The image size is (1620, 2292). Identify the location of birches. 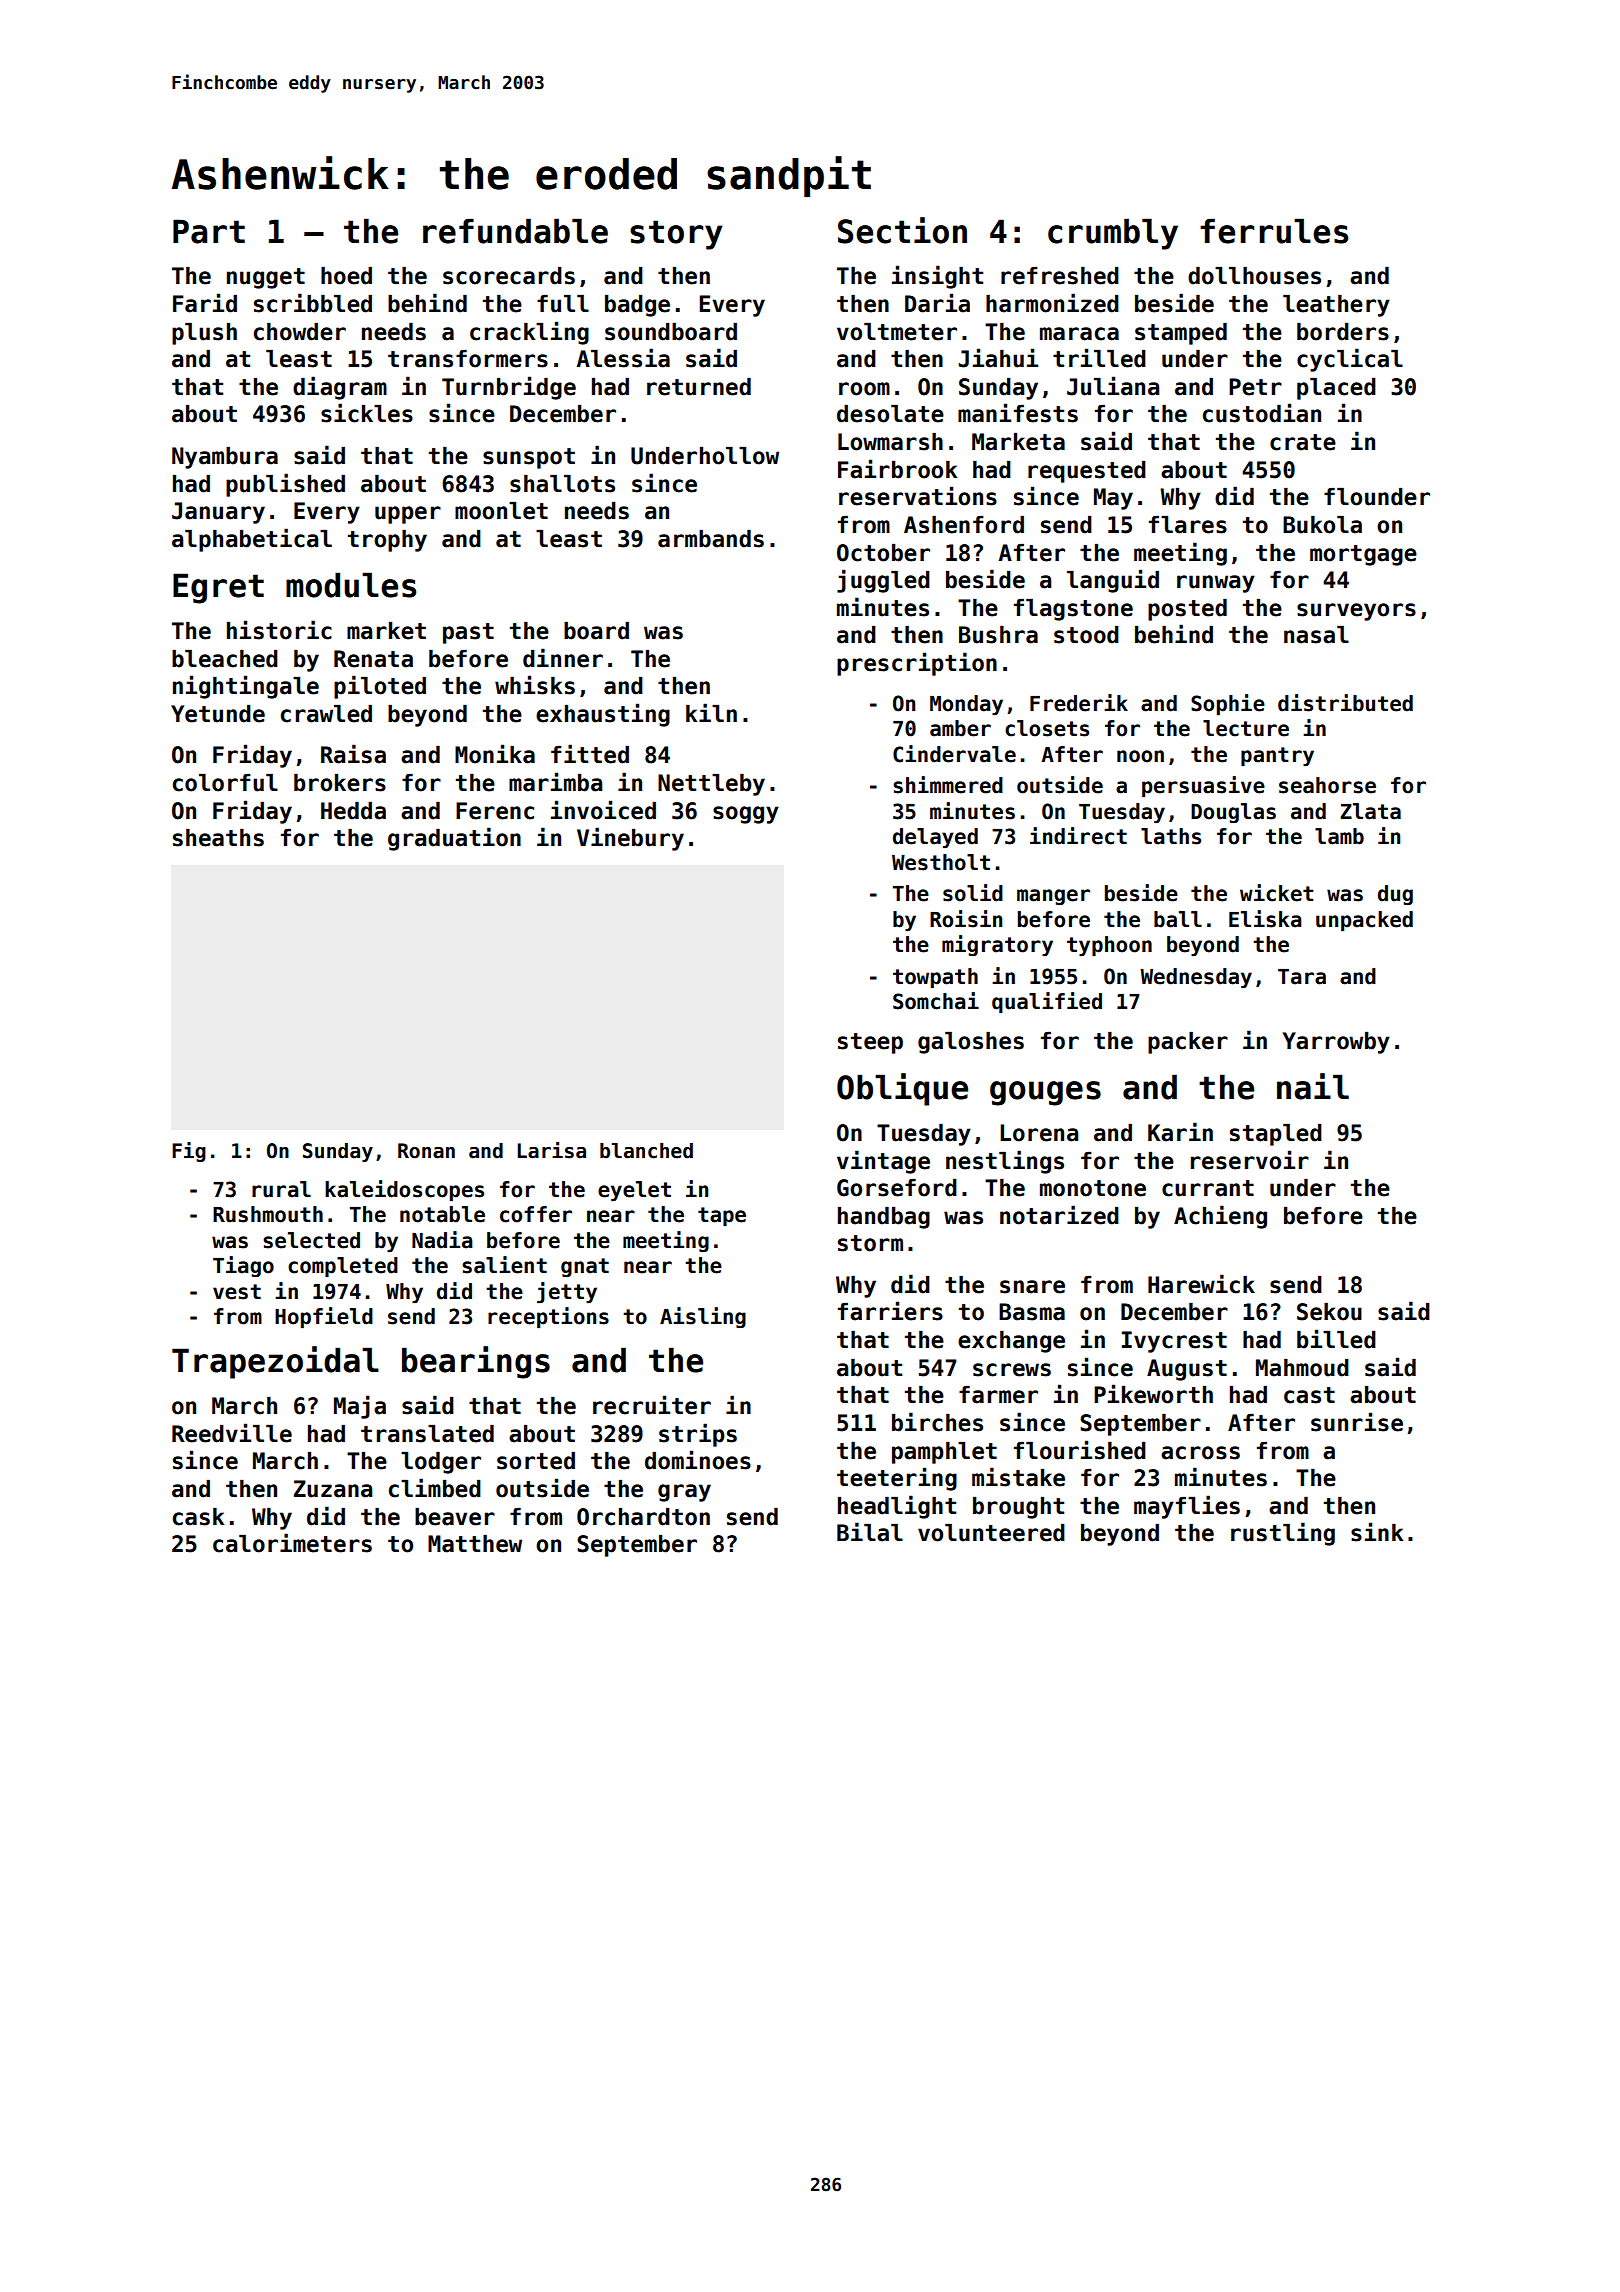
(937, 1422).
